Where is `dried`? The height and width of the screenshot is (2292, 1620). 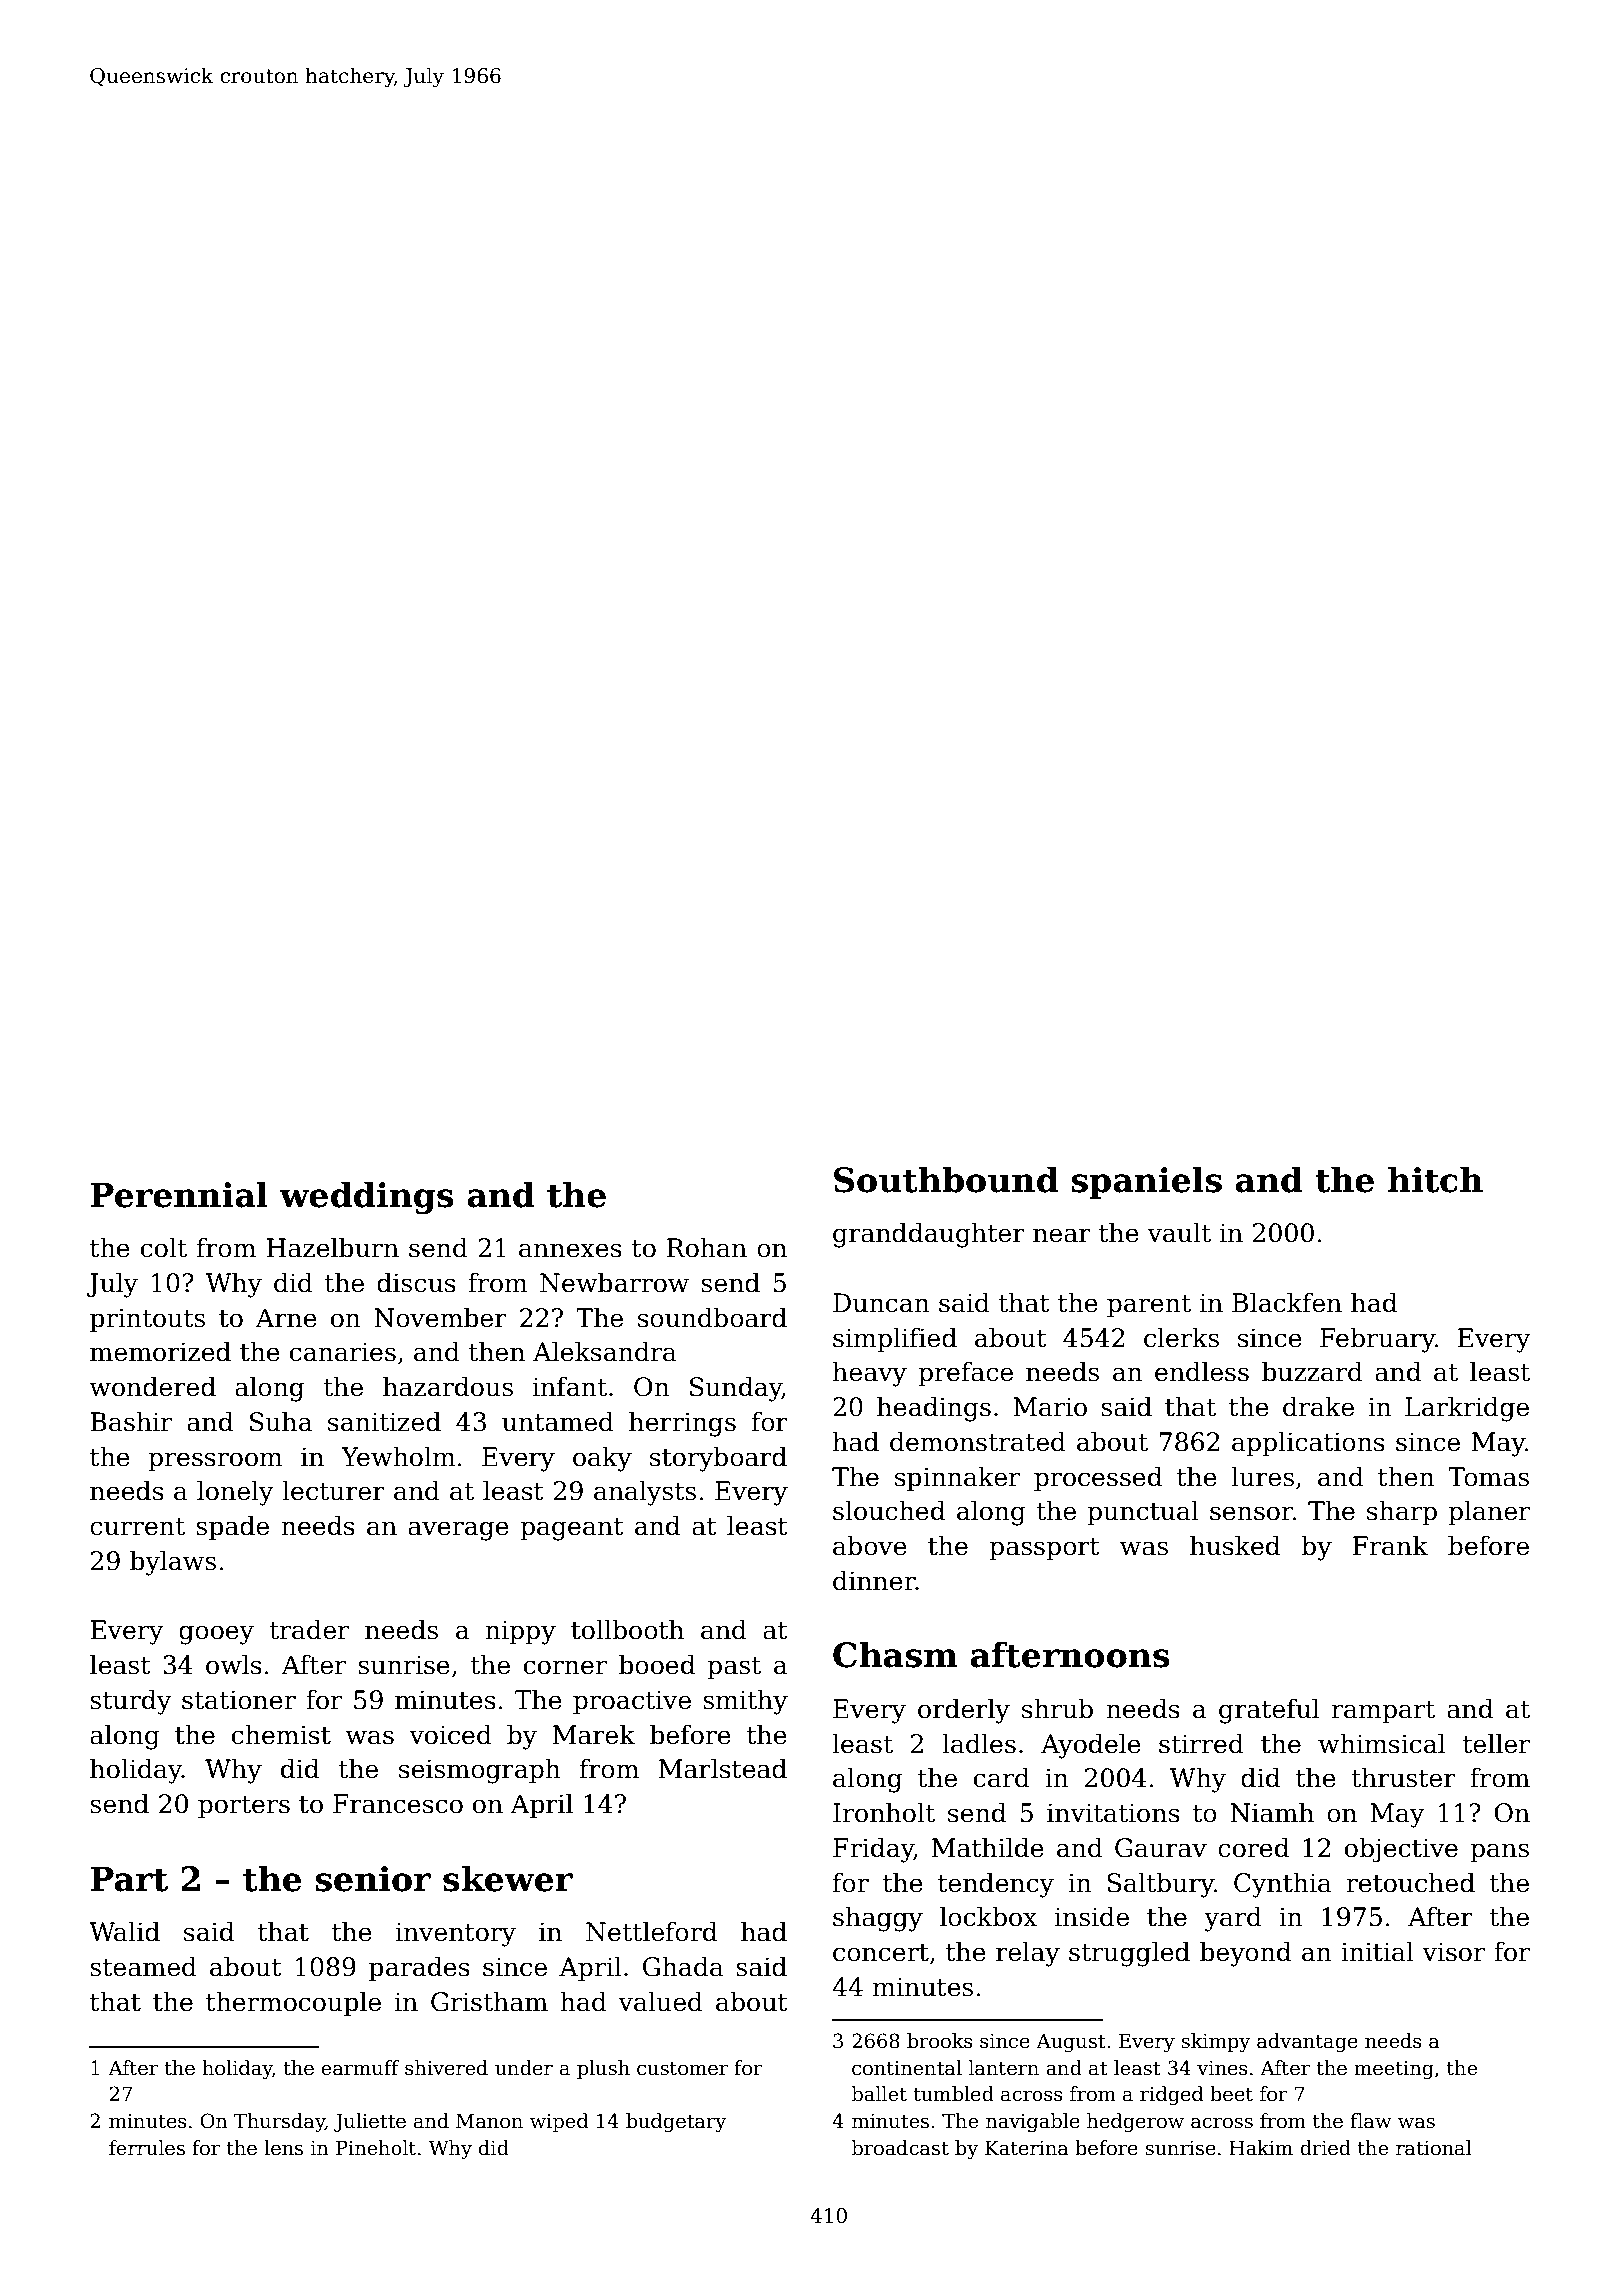 dried is located at coordinates (1325, 2148).
